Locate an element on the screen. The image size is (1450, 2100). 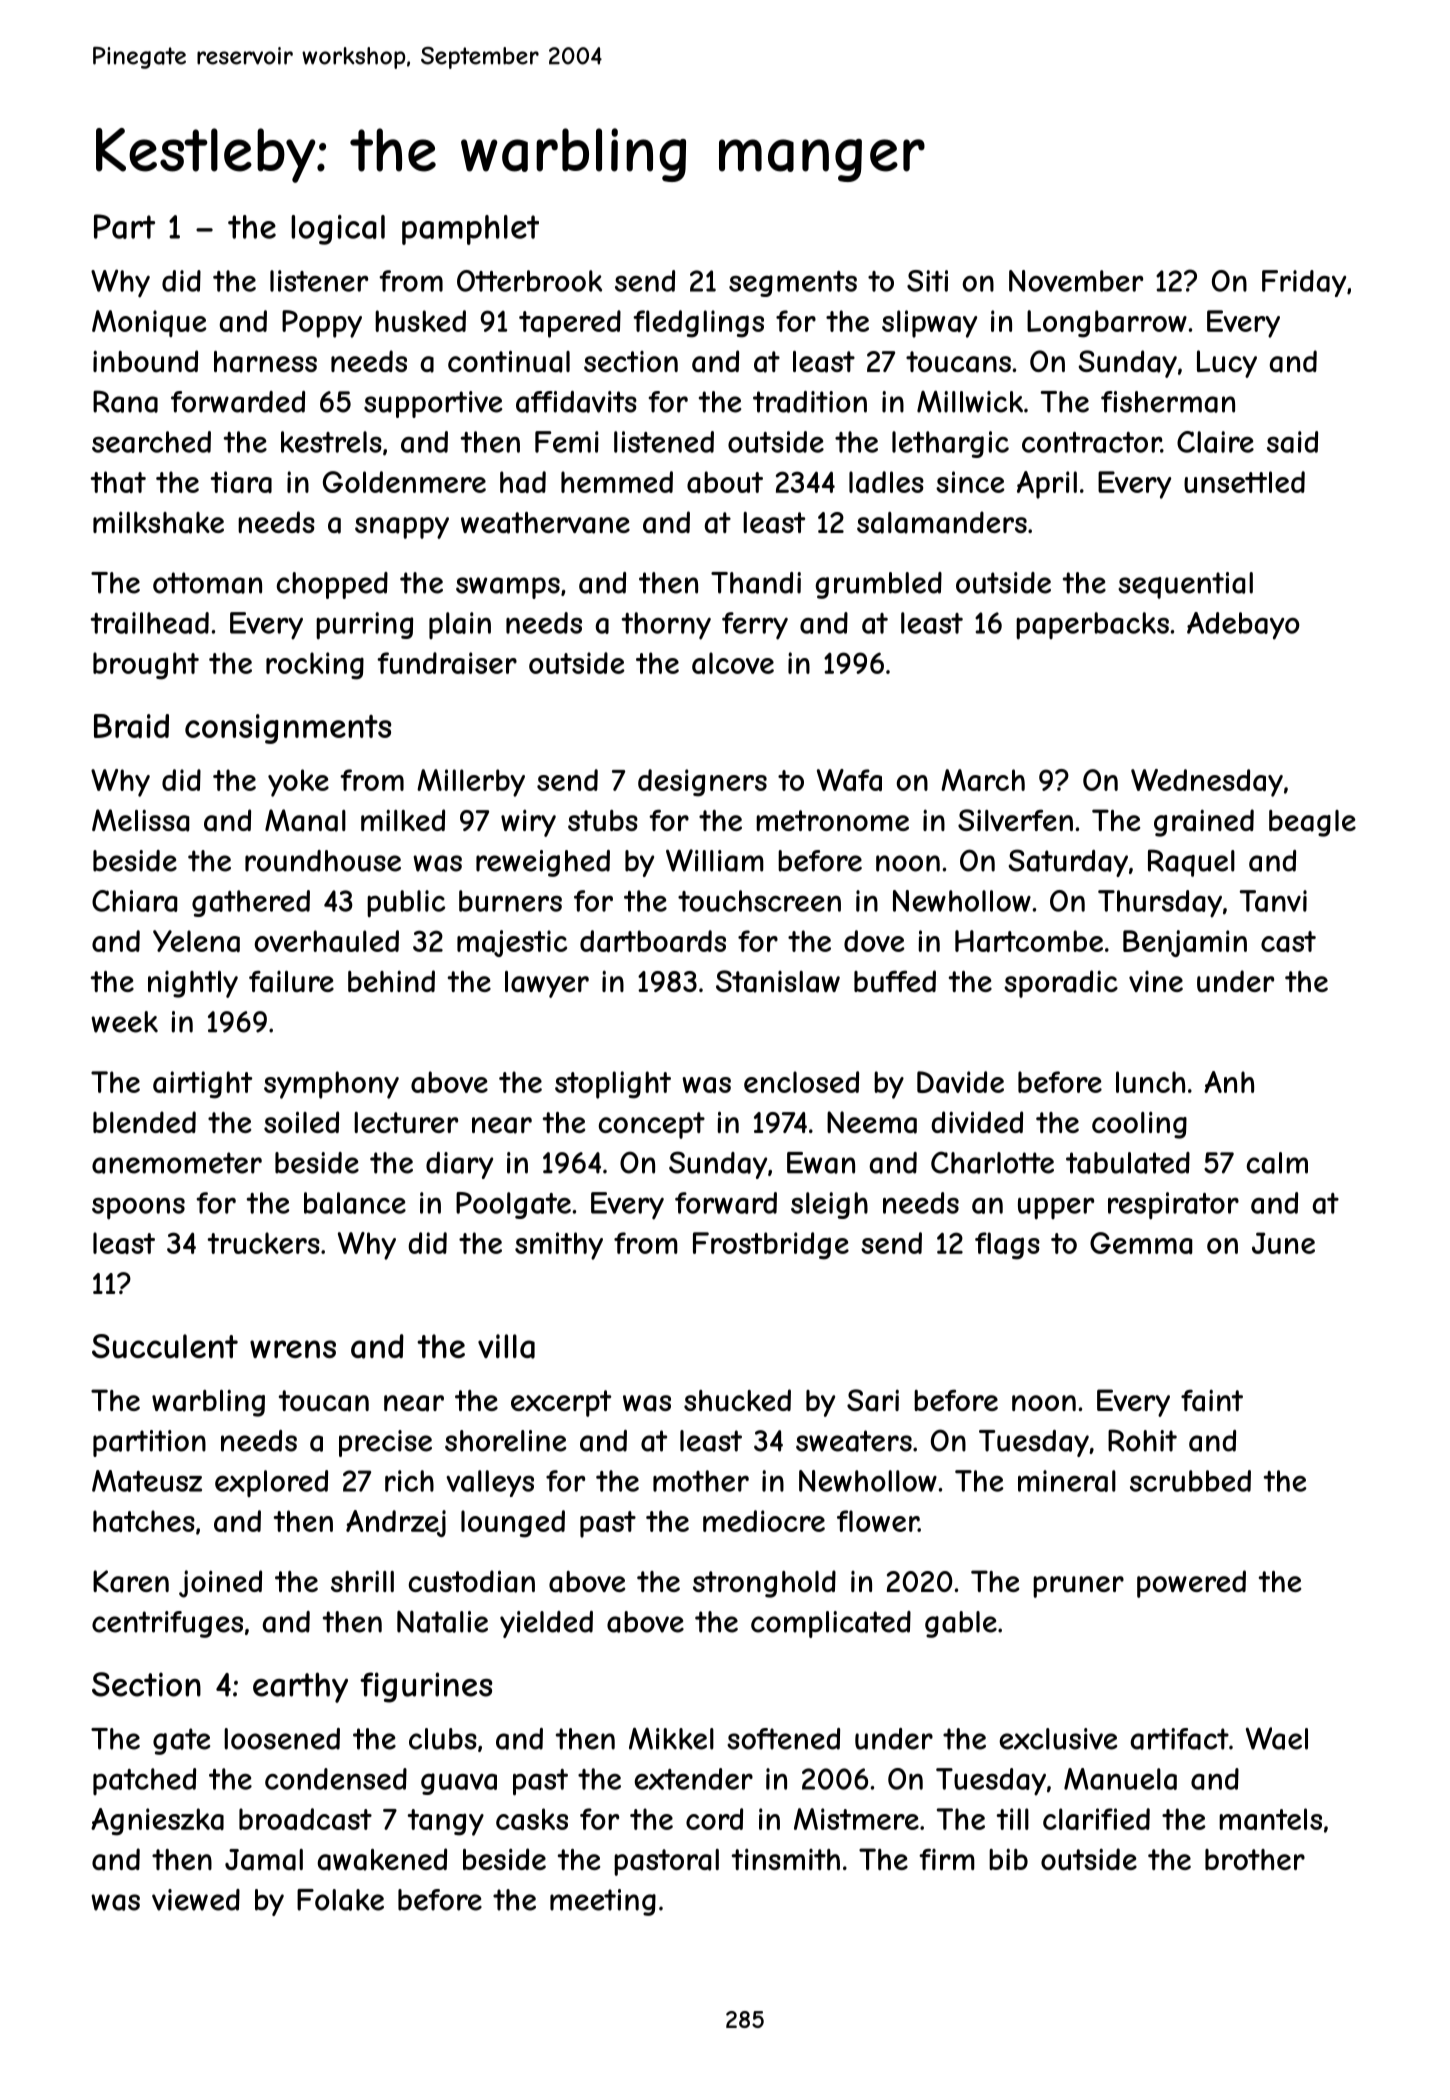
Friday is located at coordinates (1304, 283).
